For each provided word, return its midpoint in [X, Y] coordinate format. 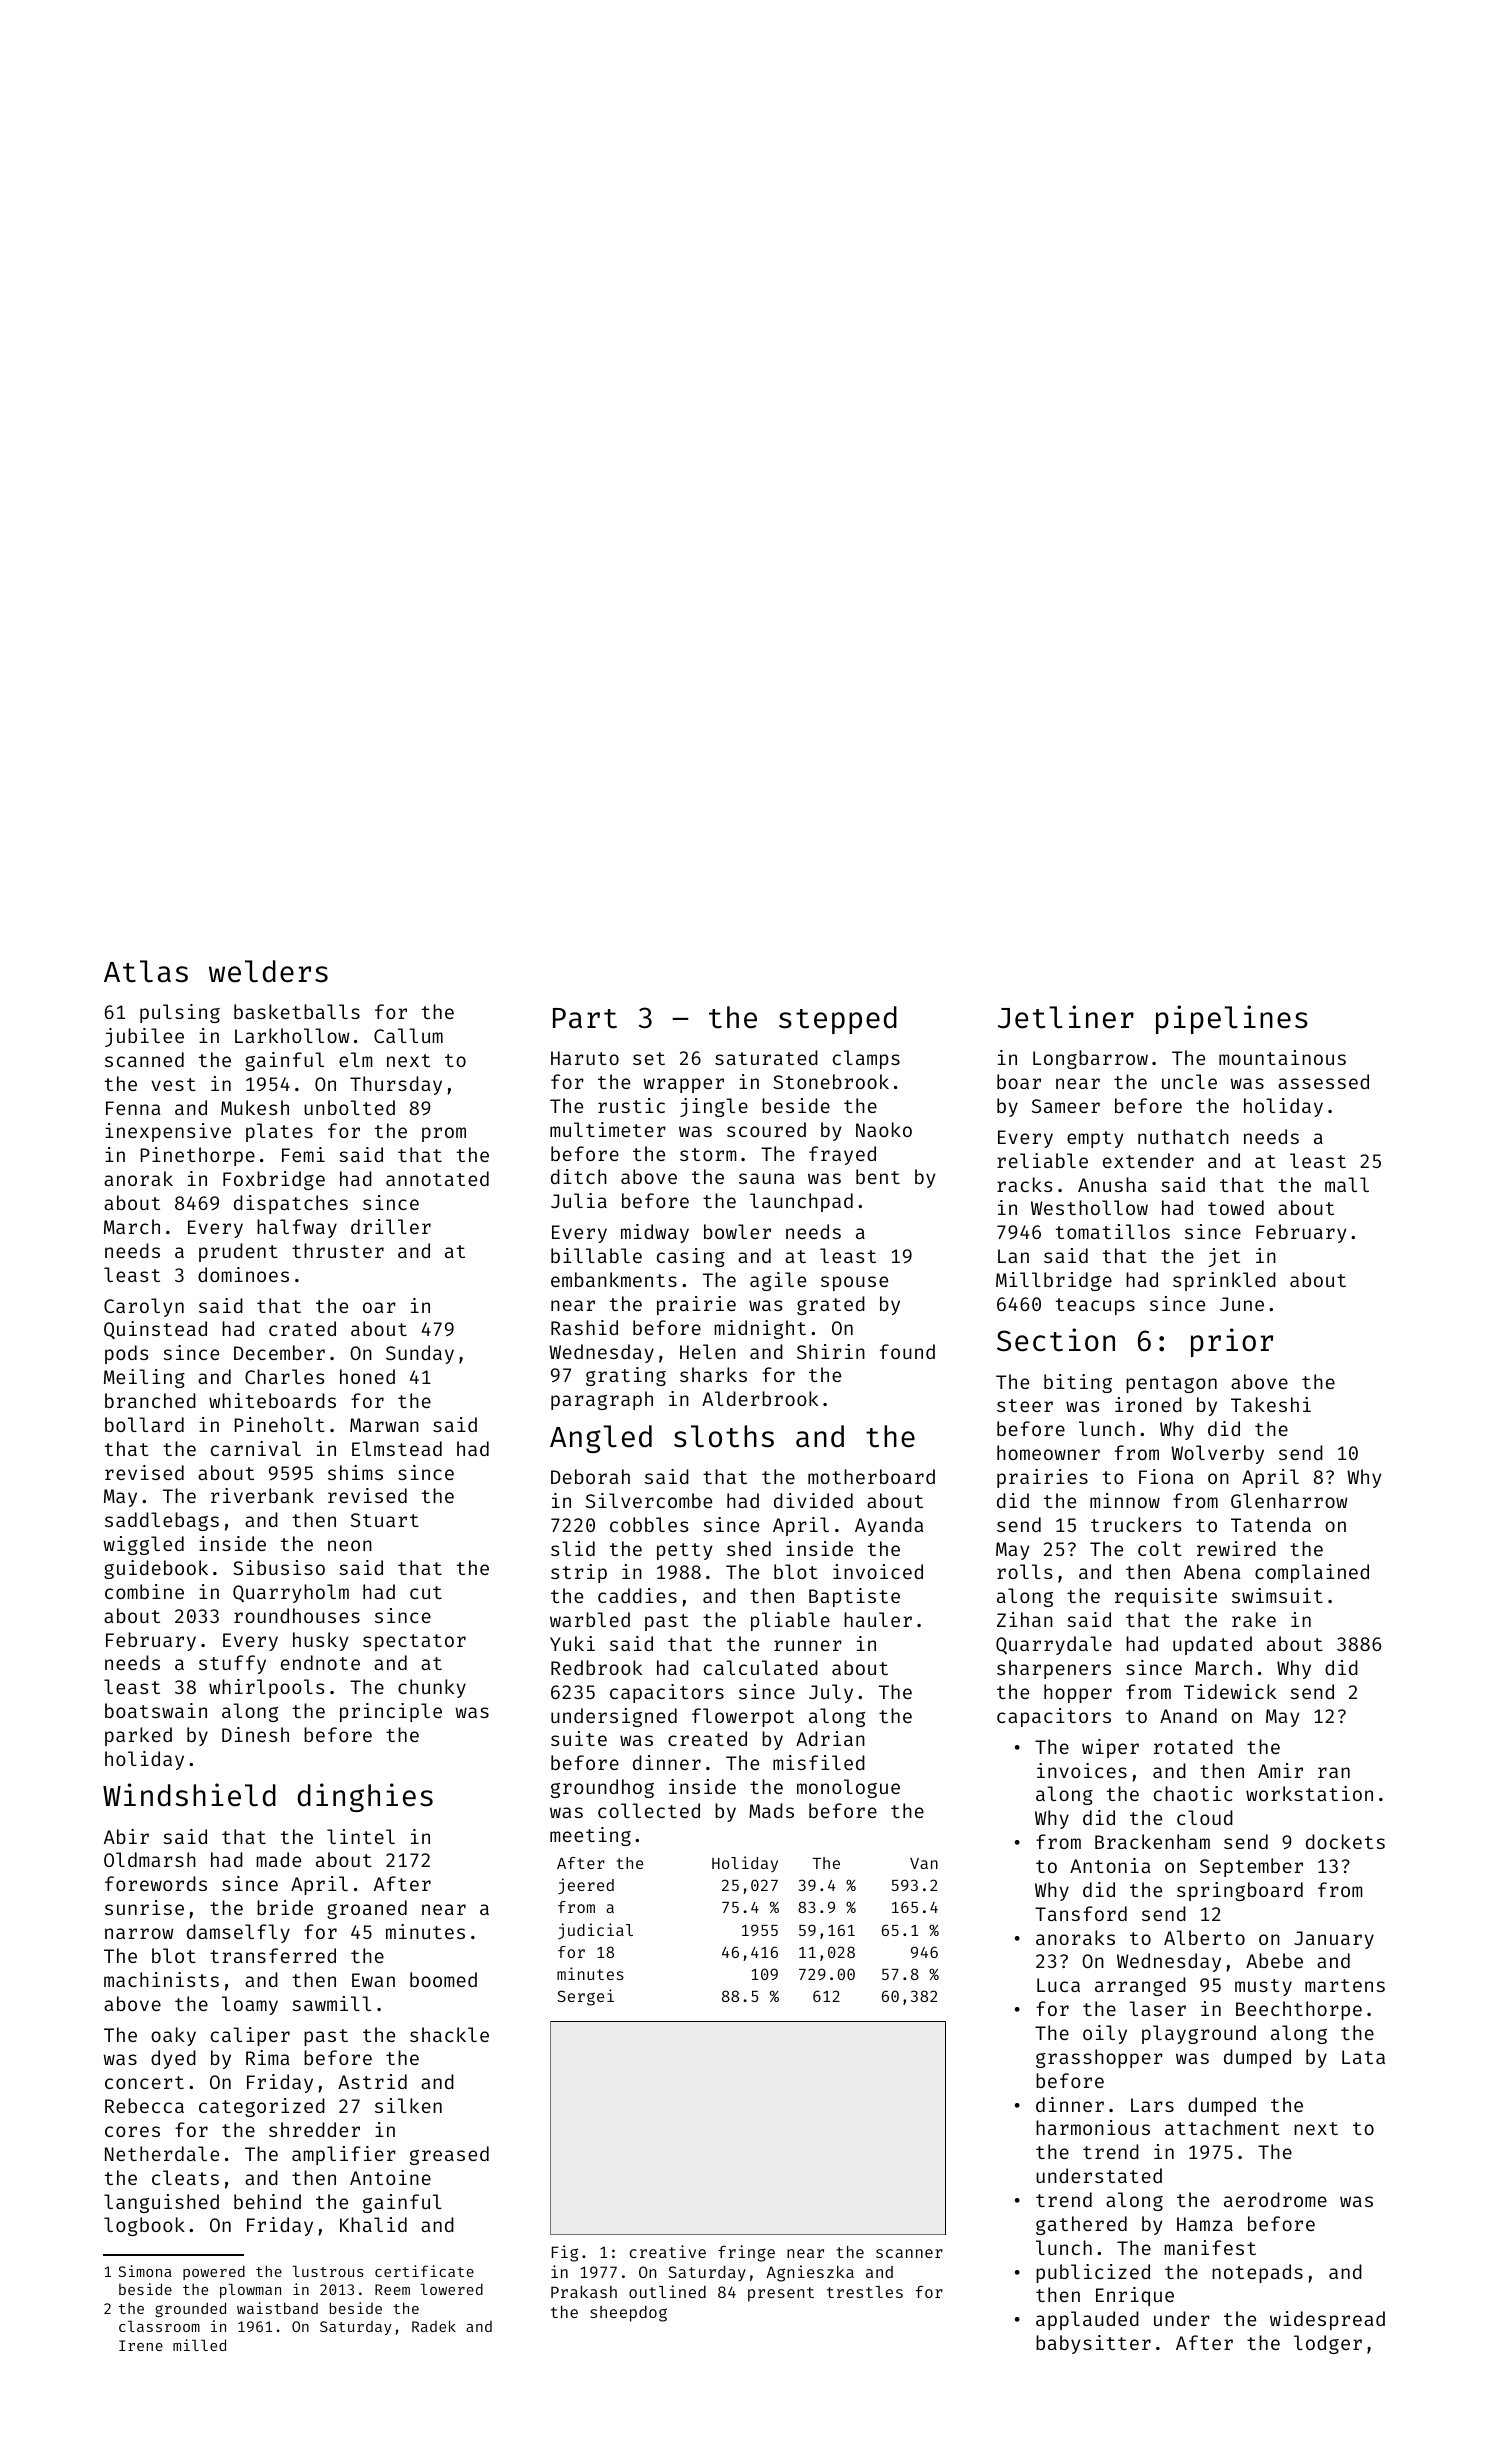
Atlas [146, 971]
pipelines [1232, 1019]
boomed [443, 1979]
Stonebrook [831, 1081]
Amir [1280, 1770]
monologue [848, 1788]
